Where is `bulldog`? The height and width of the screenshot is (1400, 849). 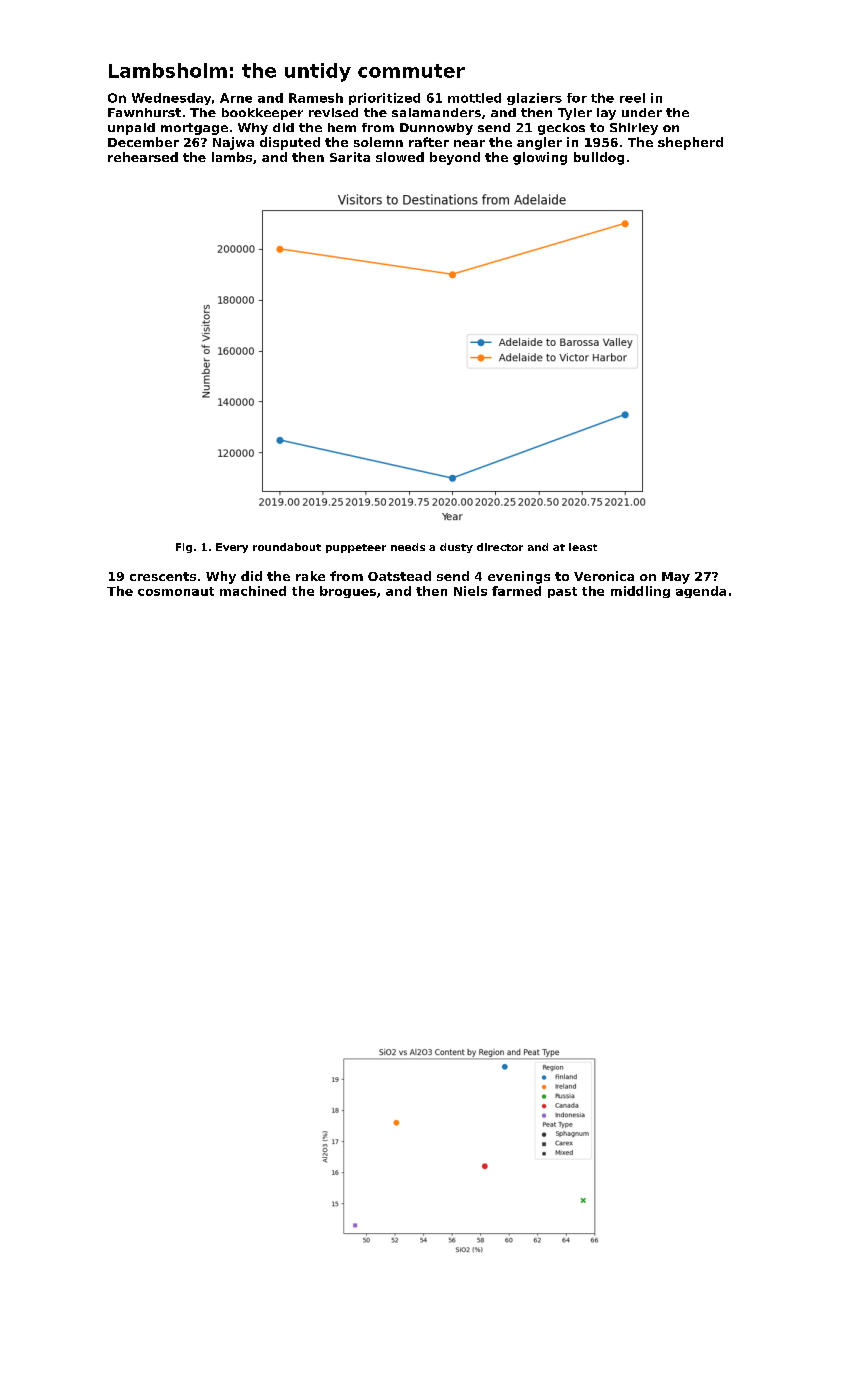 bulldog is located at coordinates (599, 158).
